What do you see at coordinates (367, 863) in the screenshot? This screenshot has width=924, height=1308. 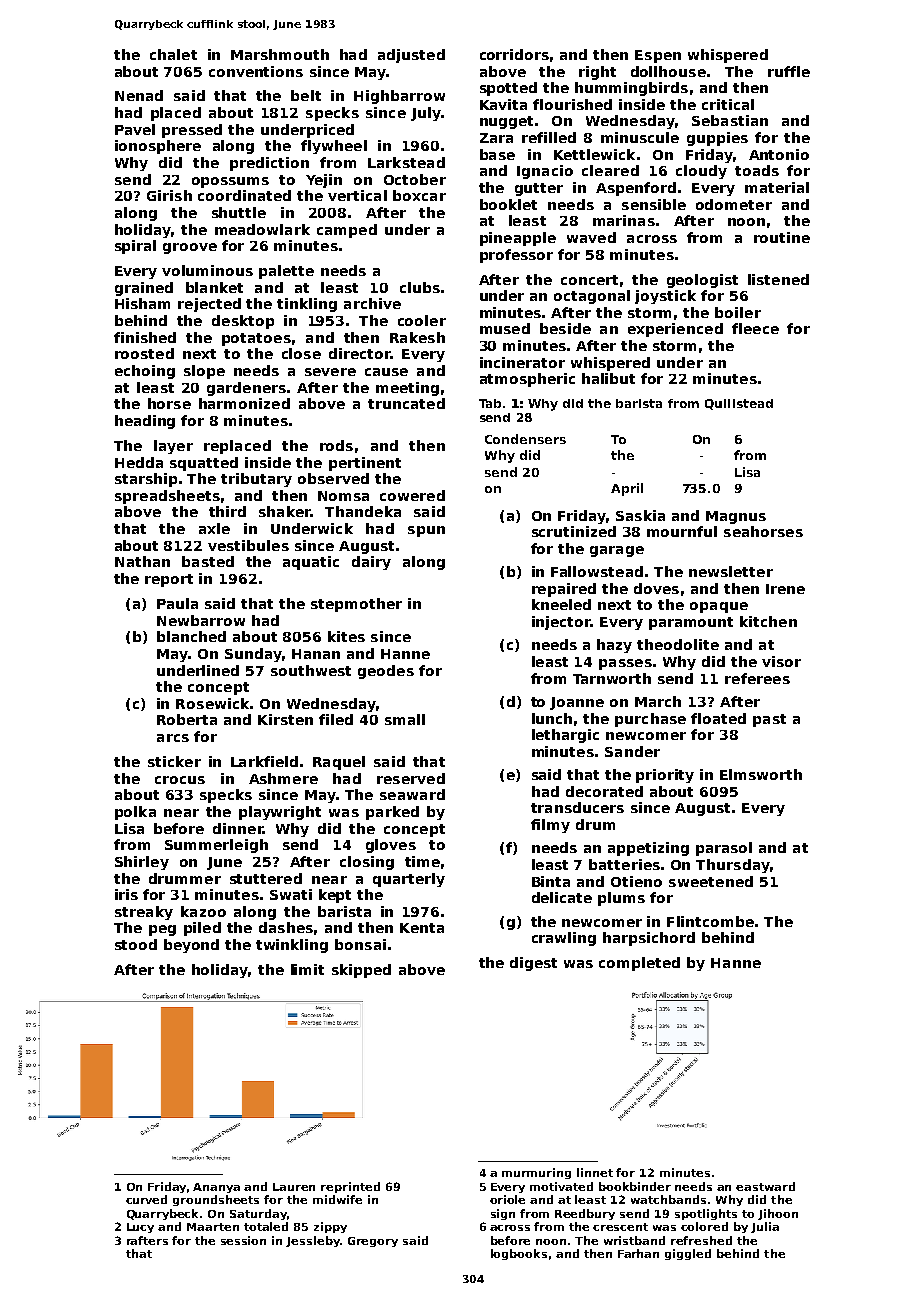 I see `closing` at bounding box center [367, 863].
